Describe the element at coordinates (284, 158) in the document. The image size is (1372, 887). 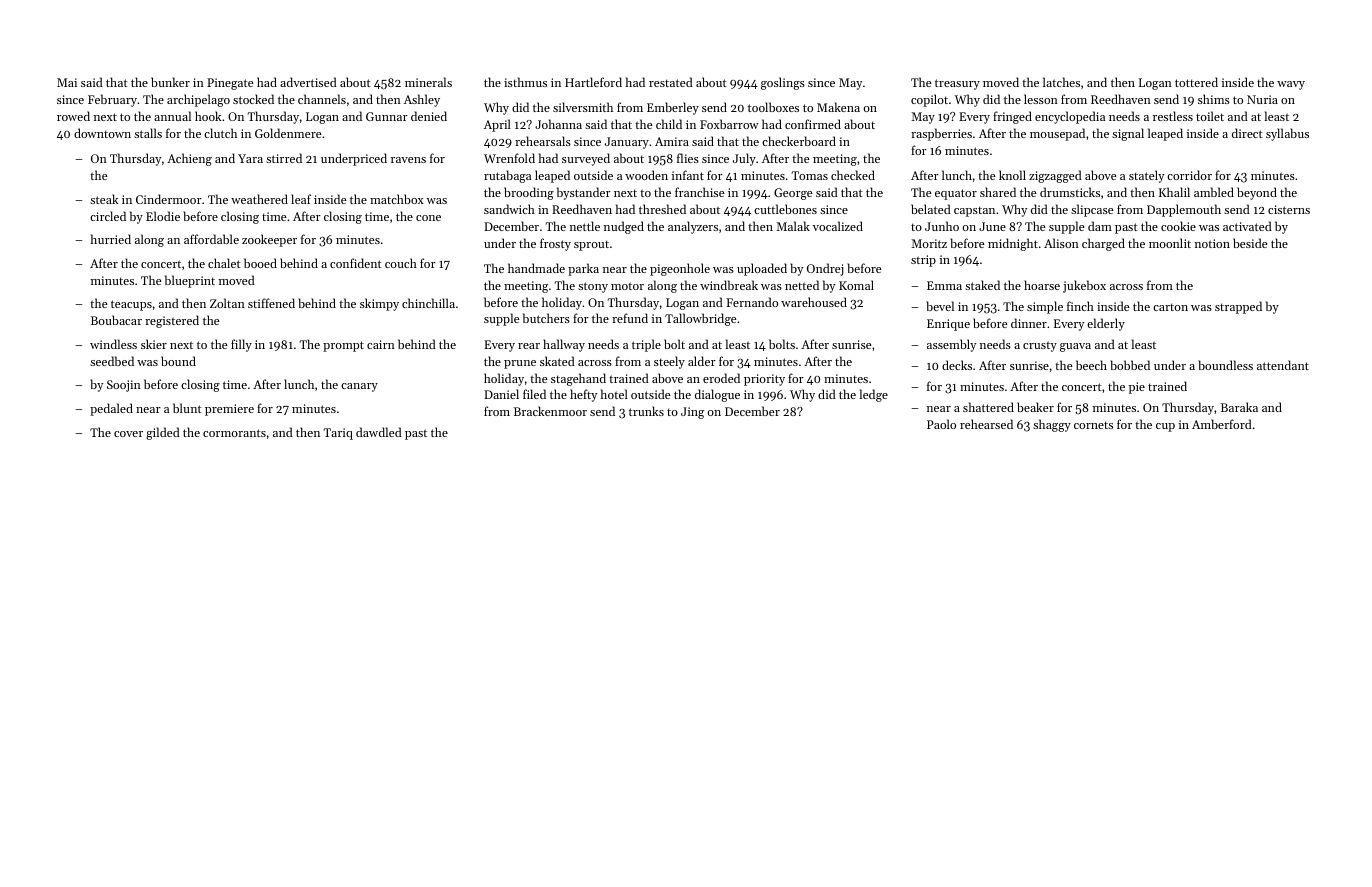
I see `stirred` at that location.
